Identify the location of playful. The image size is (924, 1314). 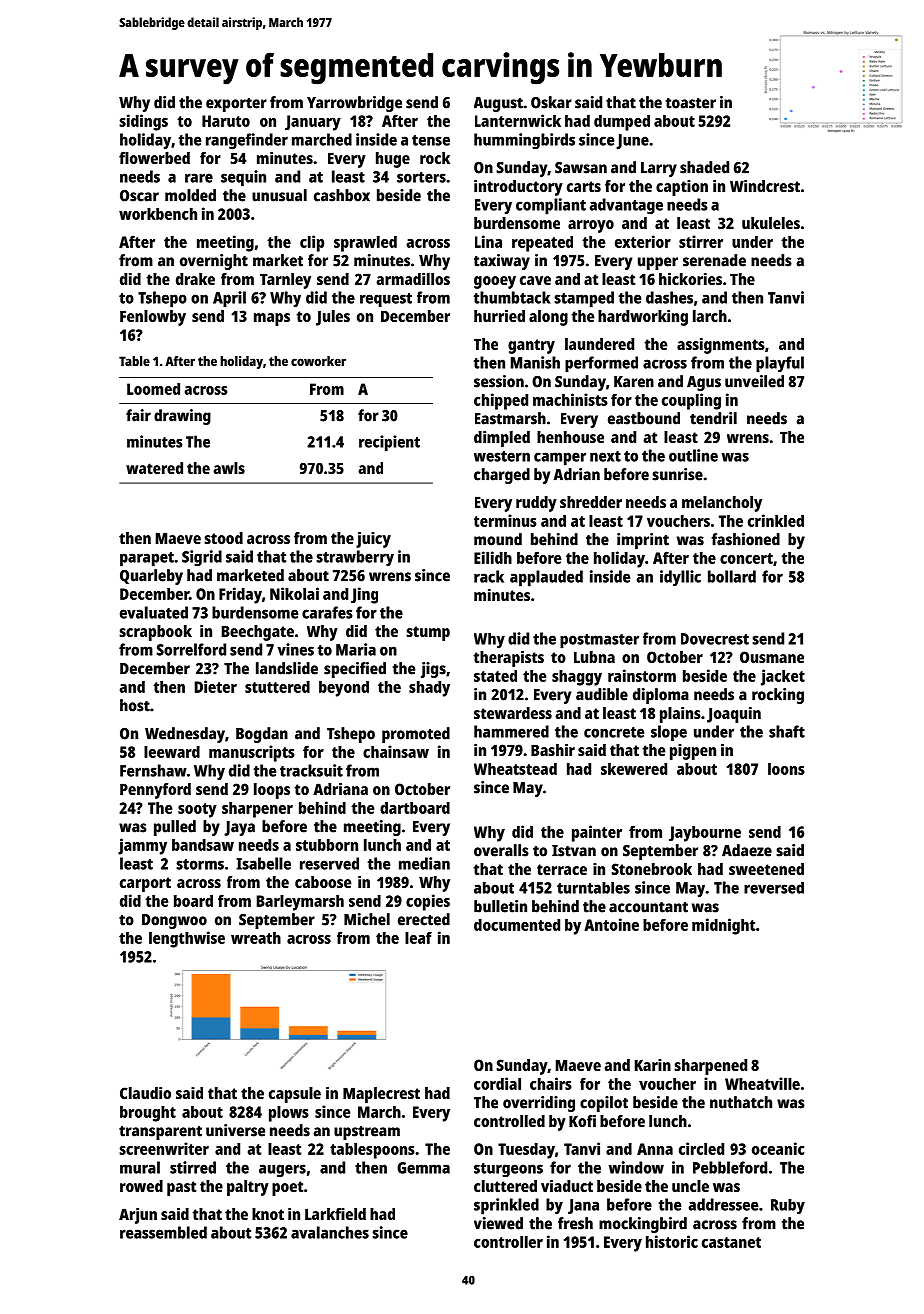
(780, 364).
